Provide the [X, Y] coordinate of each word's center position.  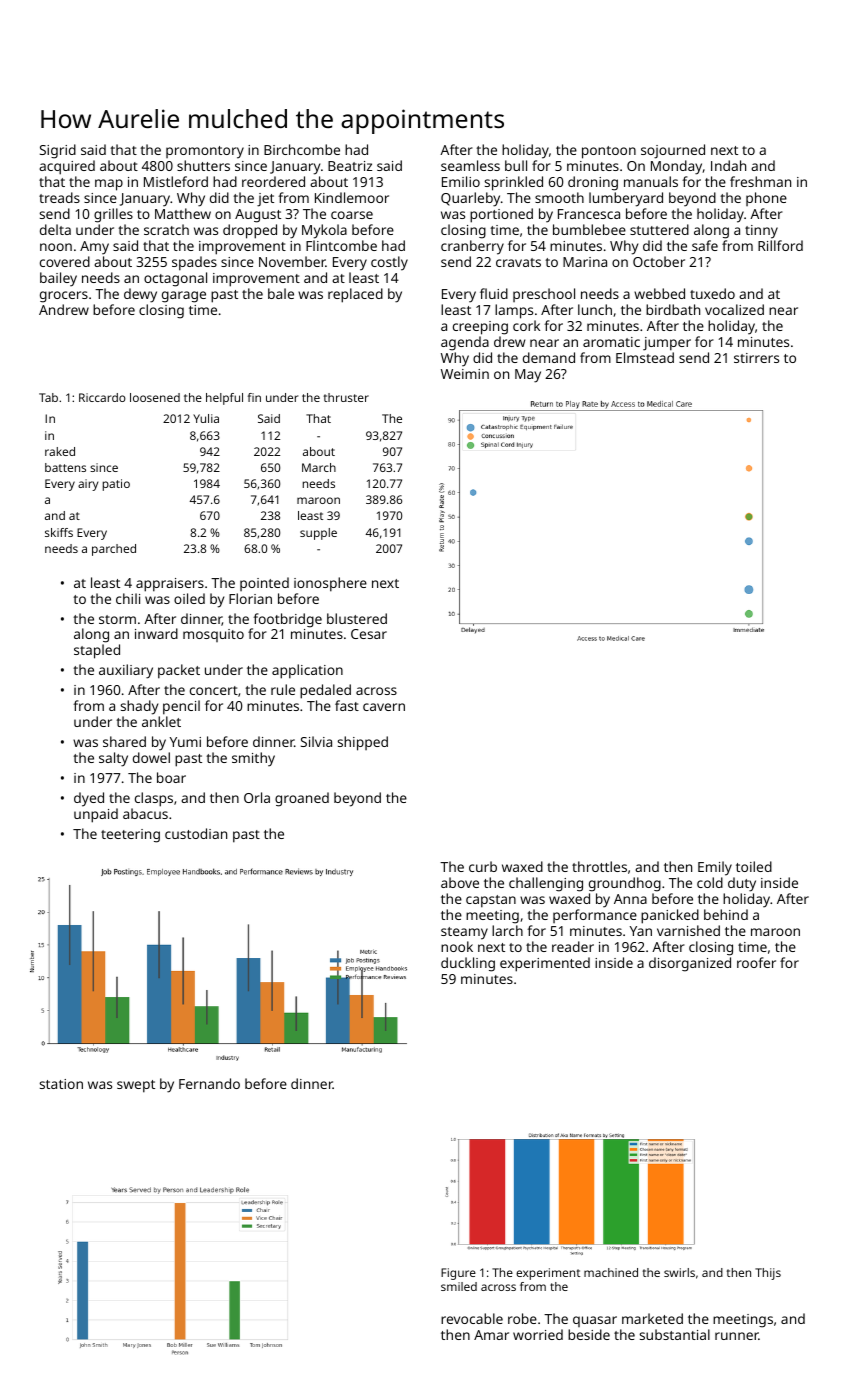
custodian [196, 833]
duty [742, 884]
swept [136, 1086]
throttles [599, 866]
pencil [181, 707]
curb [483, 866]
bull [516, 165]
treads [59, 197]
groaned [302, 799]
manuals [651, 181]
